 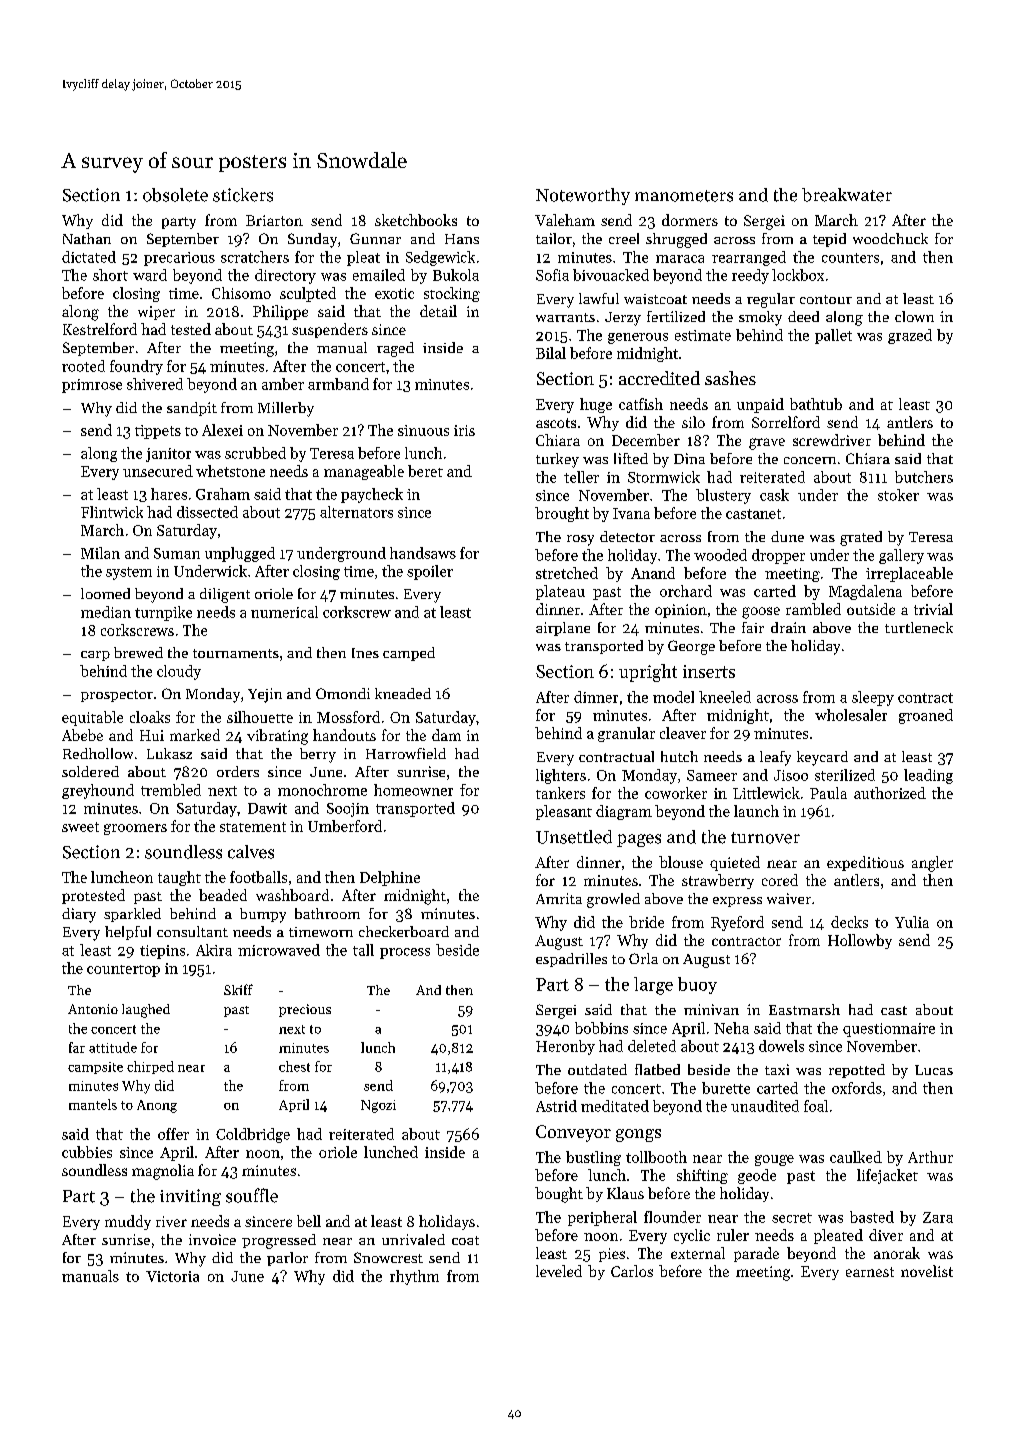 I want to click on Noteworthy, so click(x=583, y=196).
